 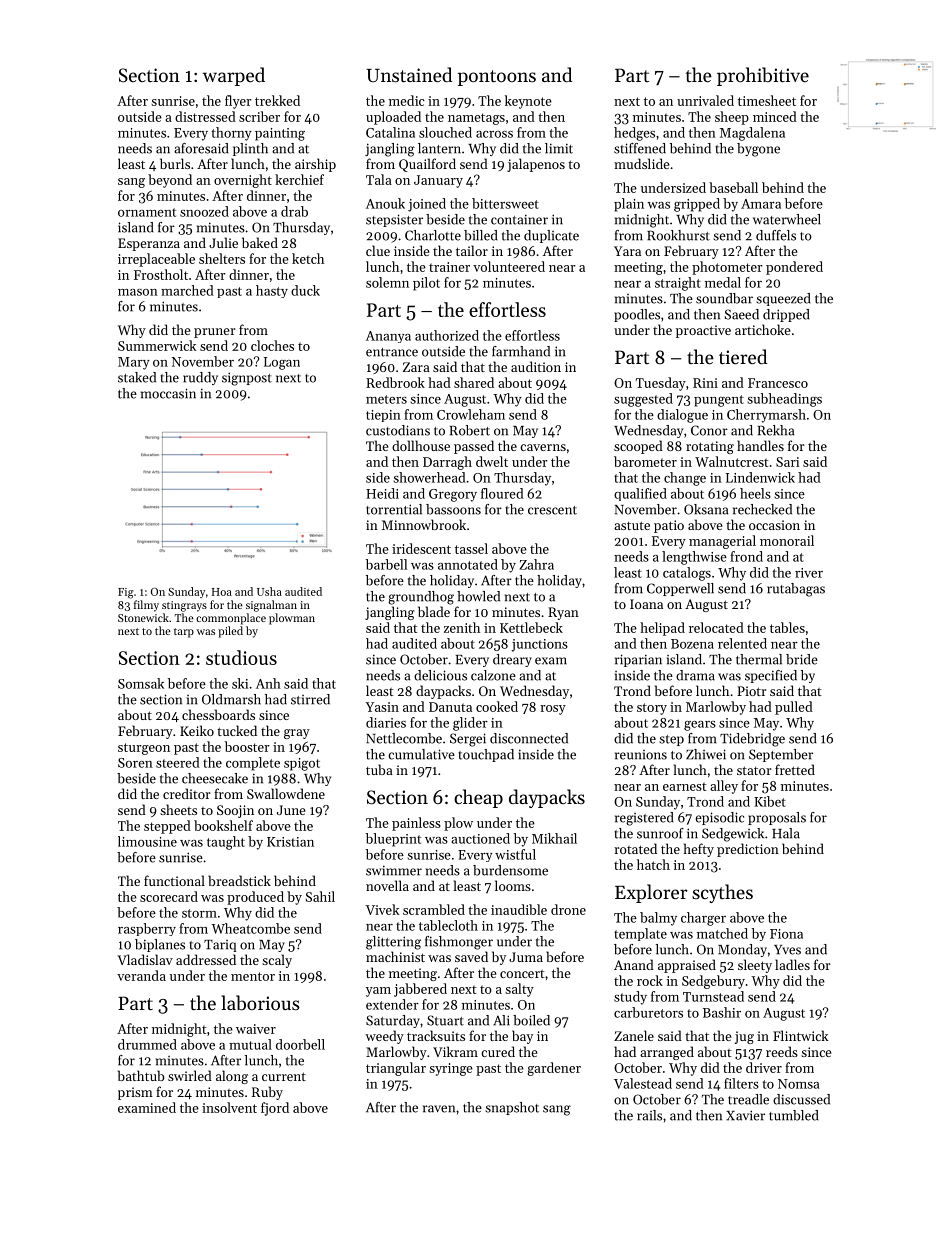 I want to click on Xavier, so click(x=745, y=1115).
